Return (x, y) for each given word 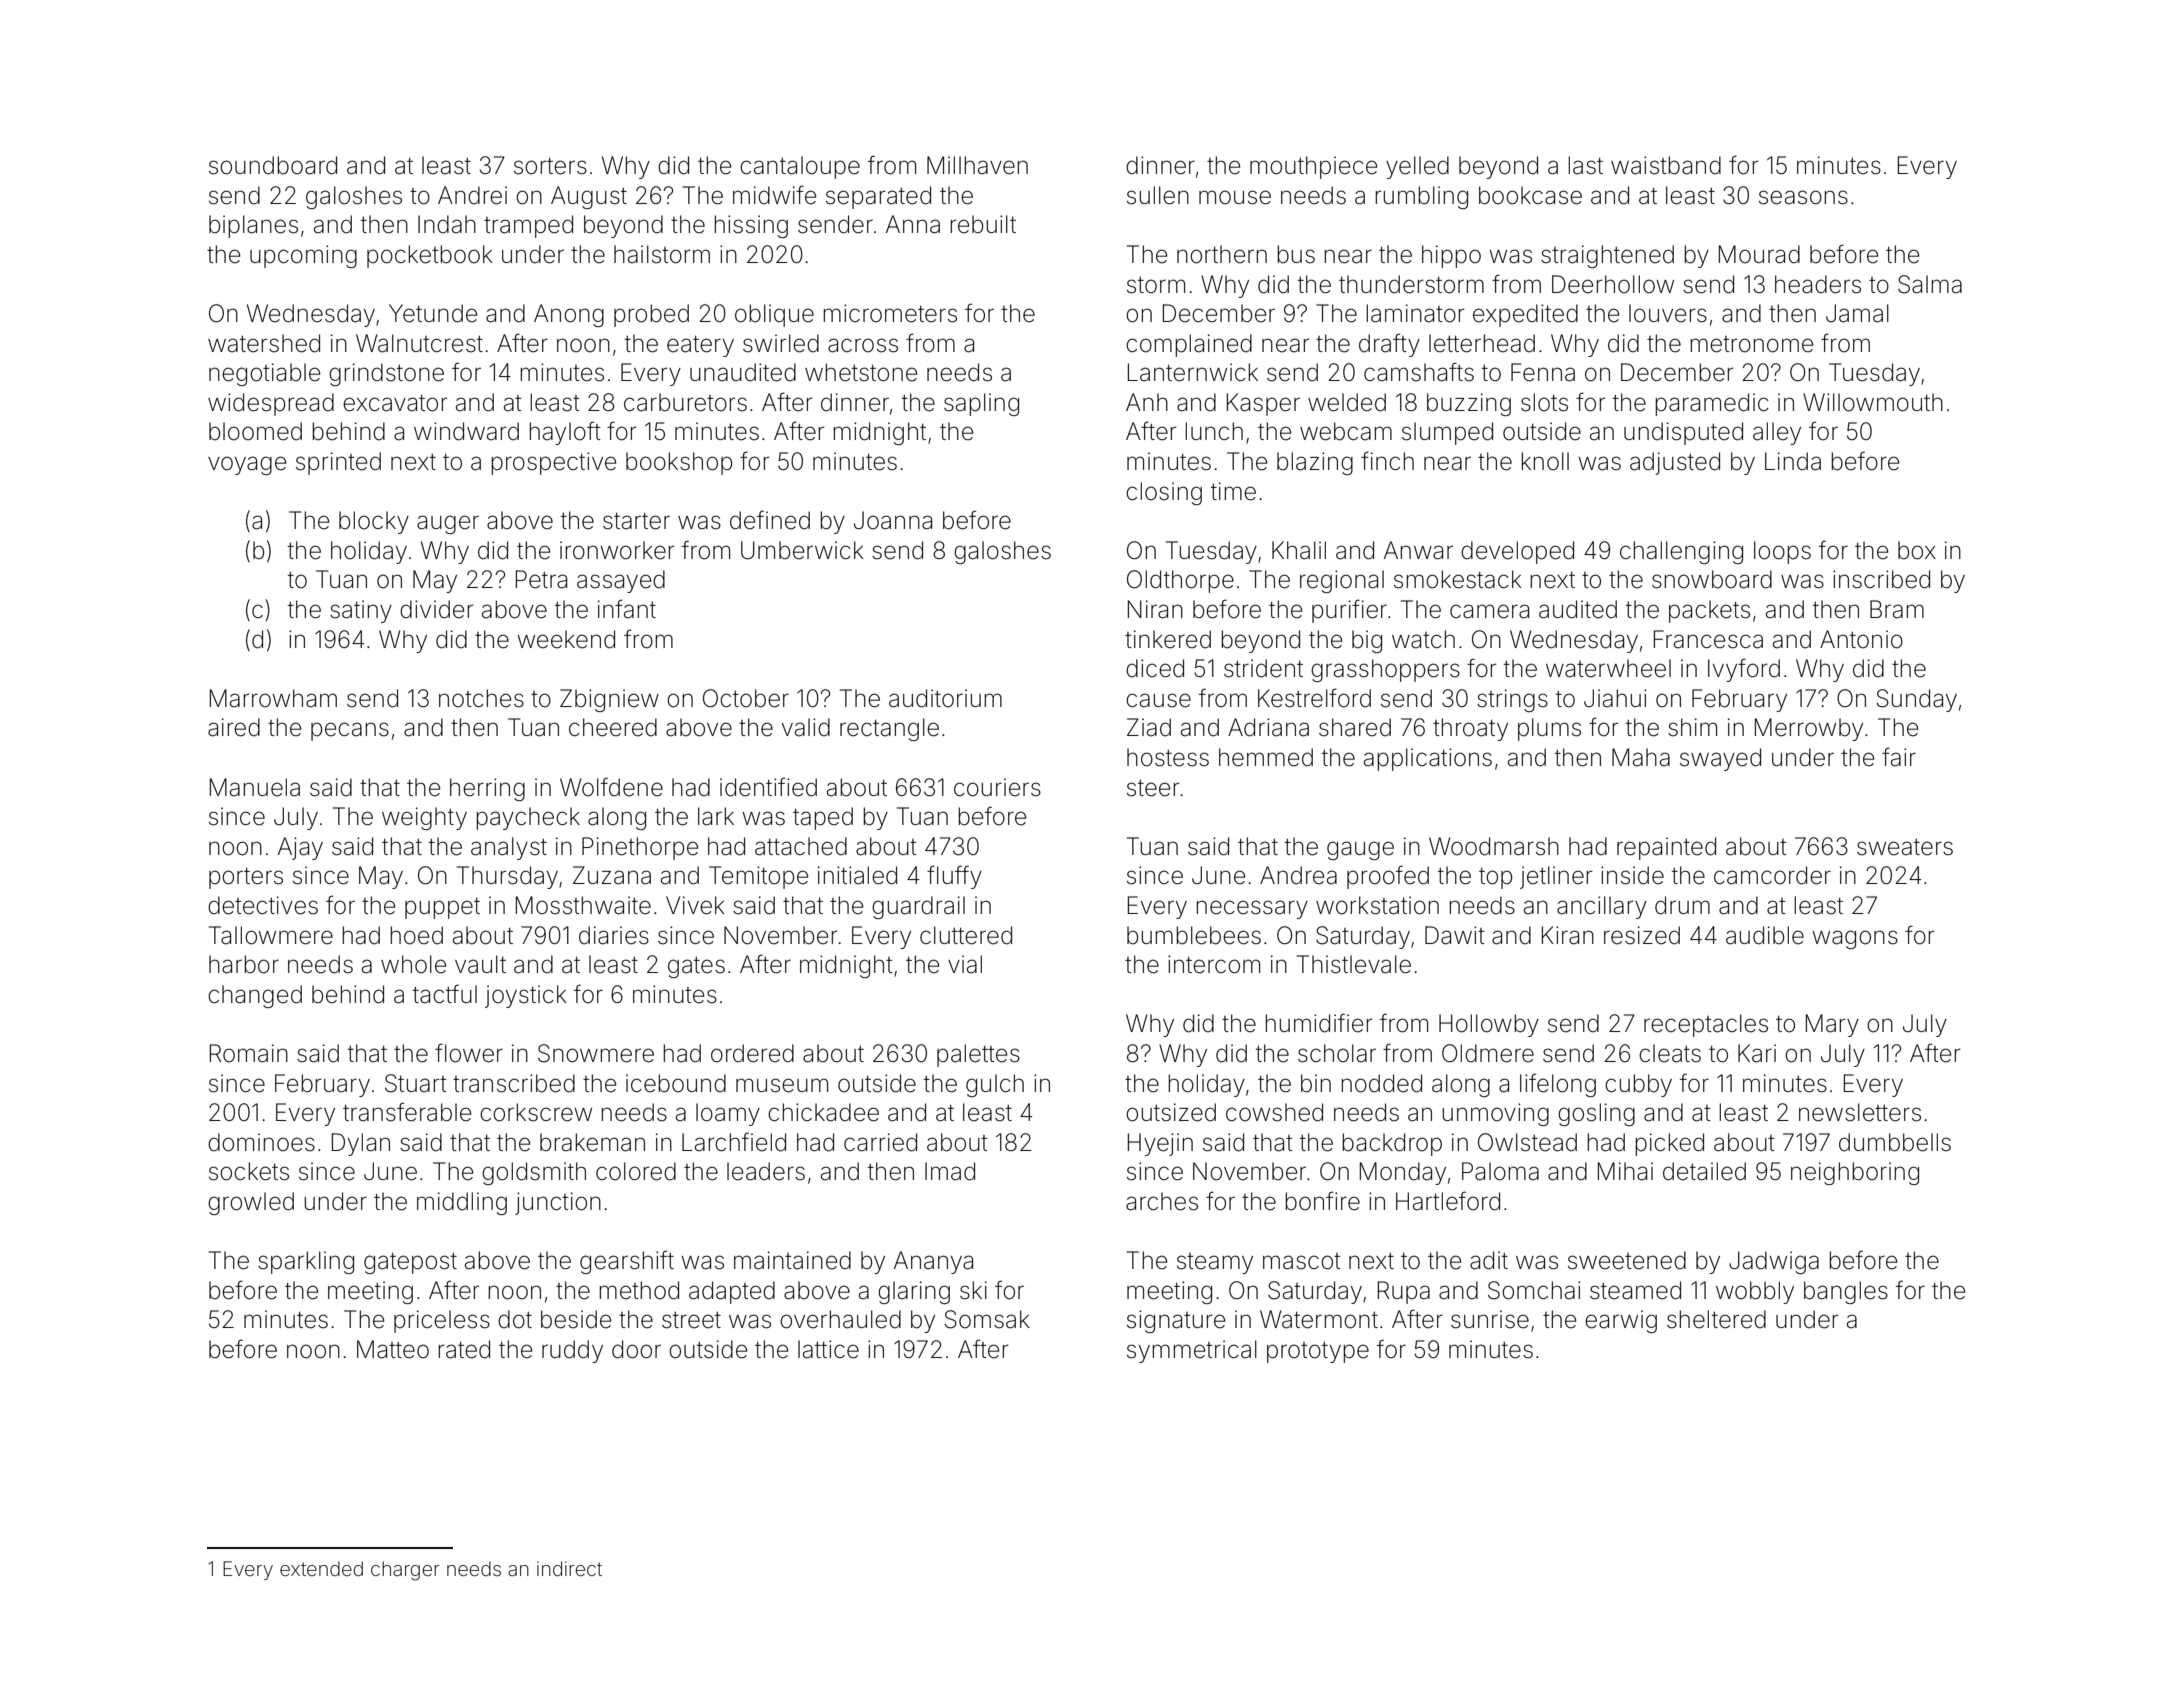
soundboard (273, 165)
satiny (361, 611)
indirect (569, 1568)
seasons (1803, 197)
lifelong (1558, 1085)
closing (1164, 493)
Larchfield (734, 1142)
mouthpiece (1313, 167)
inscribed (1881, 579)
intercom (1214, 964)
